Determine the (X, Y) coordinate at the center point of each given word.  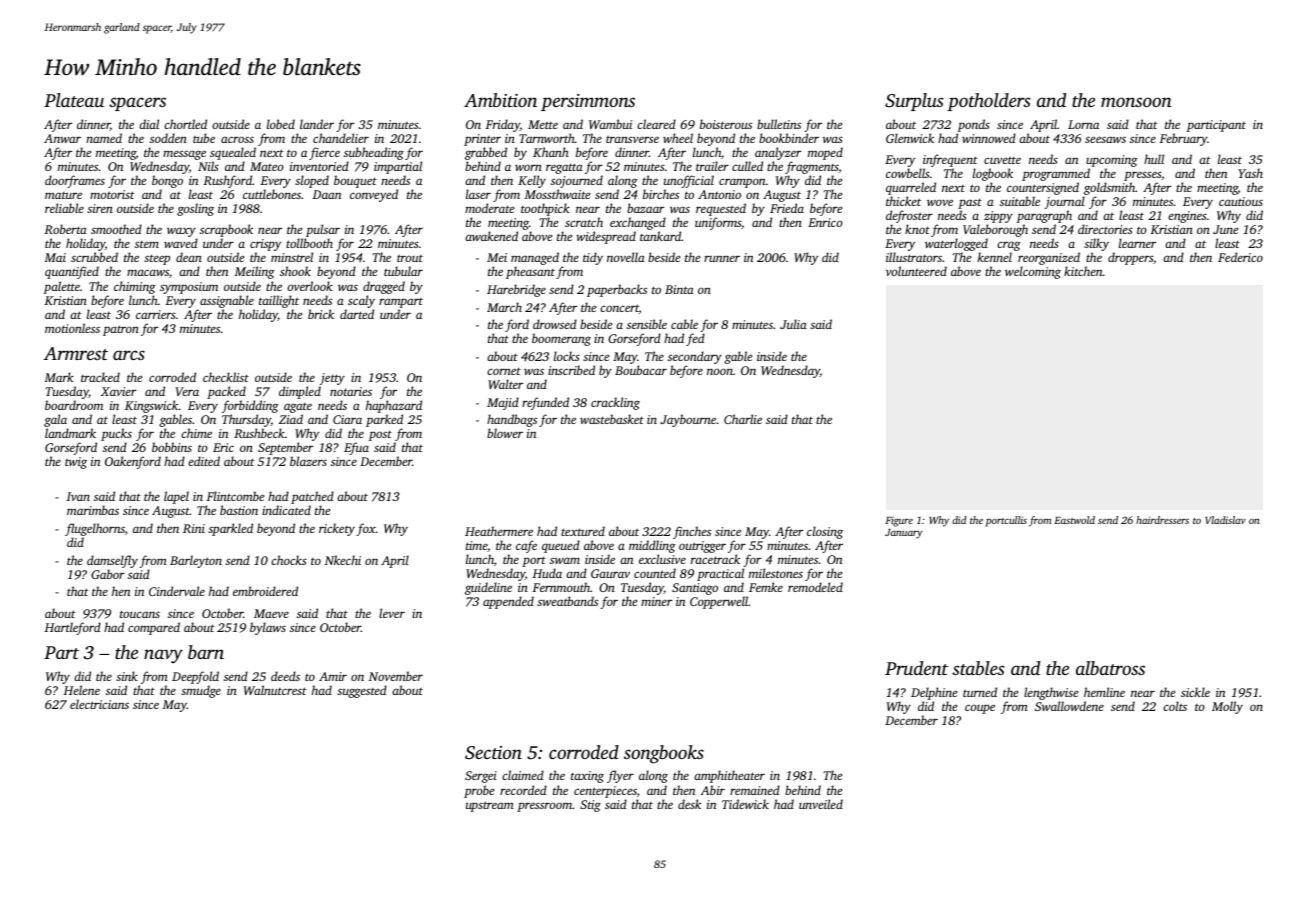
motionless (72, 328)
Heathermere (499, 531)
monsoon (1136, 102)
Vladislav (1225, 520)
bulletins (779, 124)
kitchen (1083, 271)
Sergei (481, 777)
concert (619, 308)
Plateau (74, 100)
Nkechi (343, 560)
